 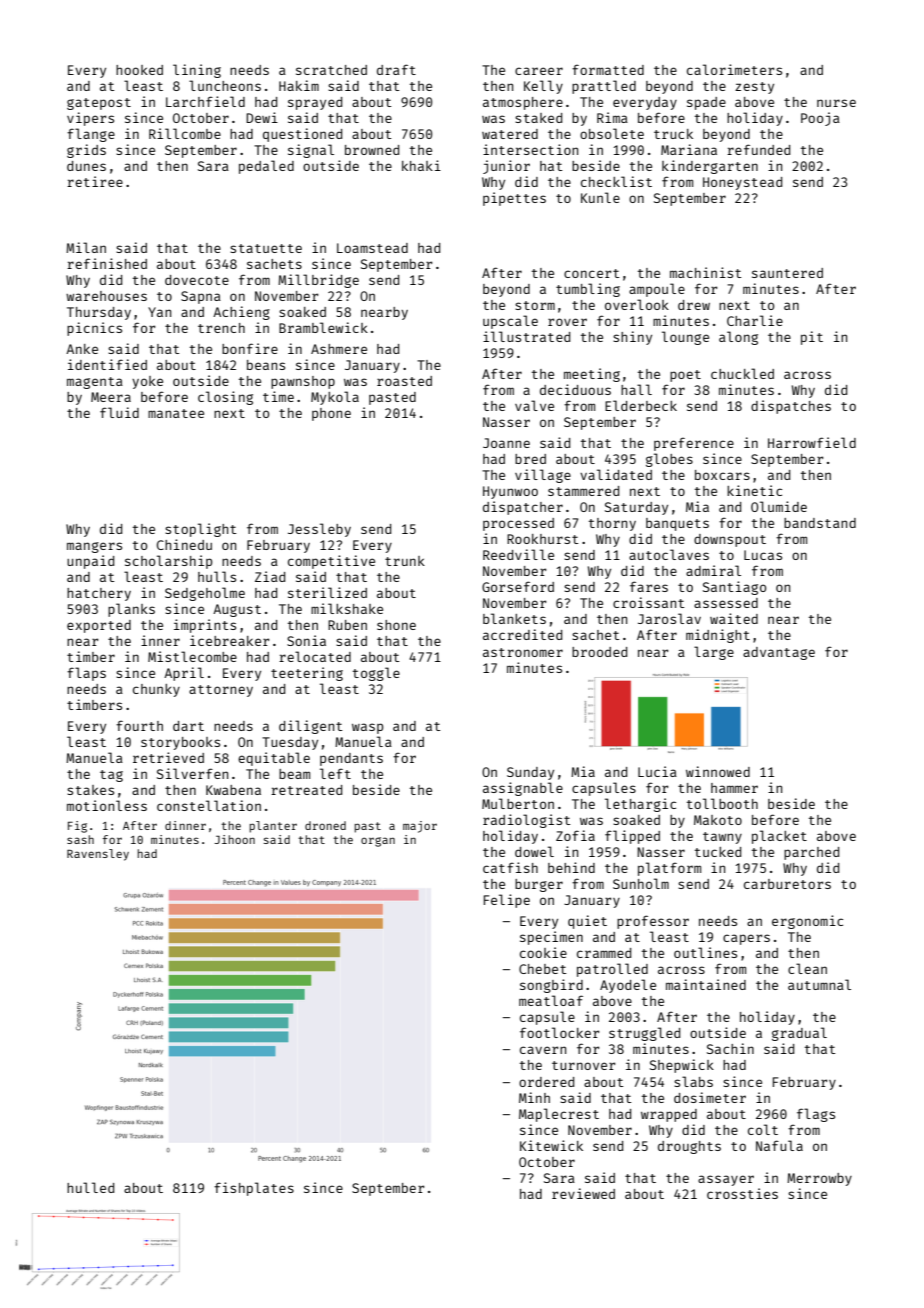 What do you see at coordinates (510, 867) in the screenshot?
I see `catfish` at bounding box center [510, 867].
